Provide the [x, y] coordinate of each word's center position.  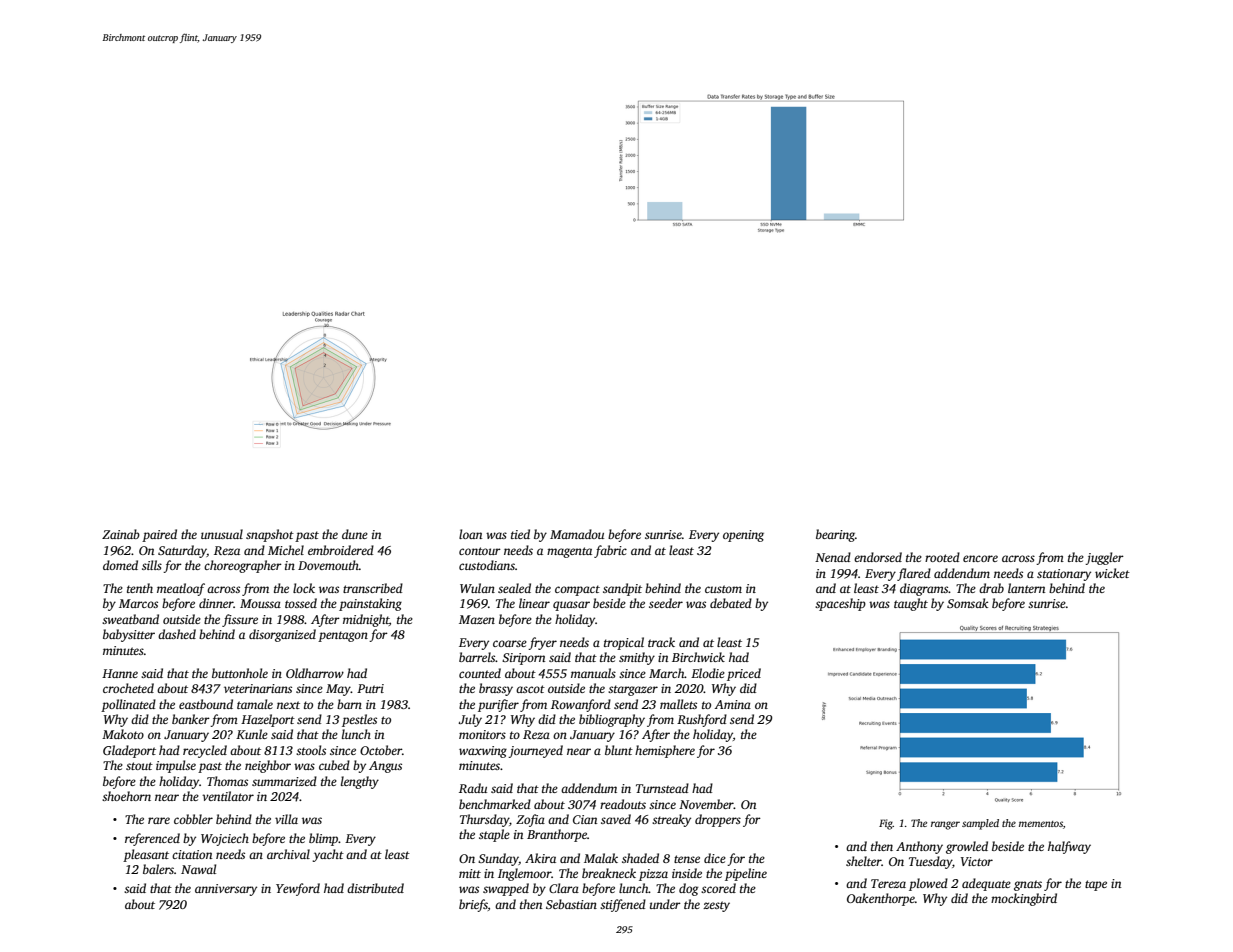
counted [480, 673]
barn [349, 704]
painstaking [370, 604]
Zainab [121, 534]
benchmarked [495, 804]
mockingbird [1024, 899]
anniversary [226, 890]
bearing [835, 535]
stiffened [623, 905]
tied [520, 534]
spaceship [840, 604]
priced [744, 674]
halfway [1069, 847]
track [661, 642]
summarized [284, 781]
